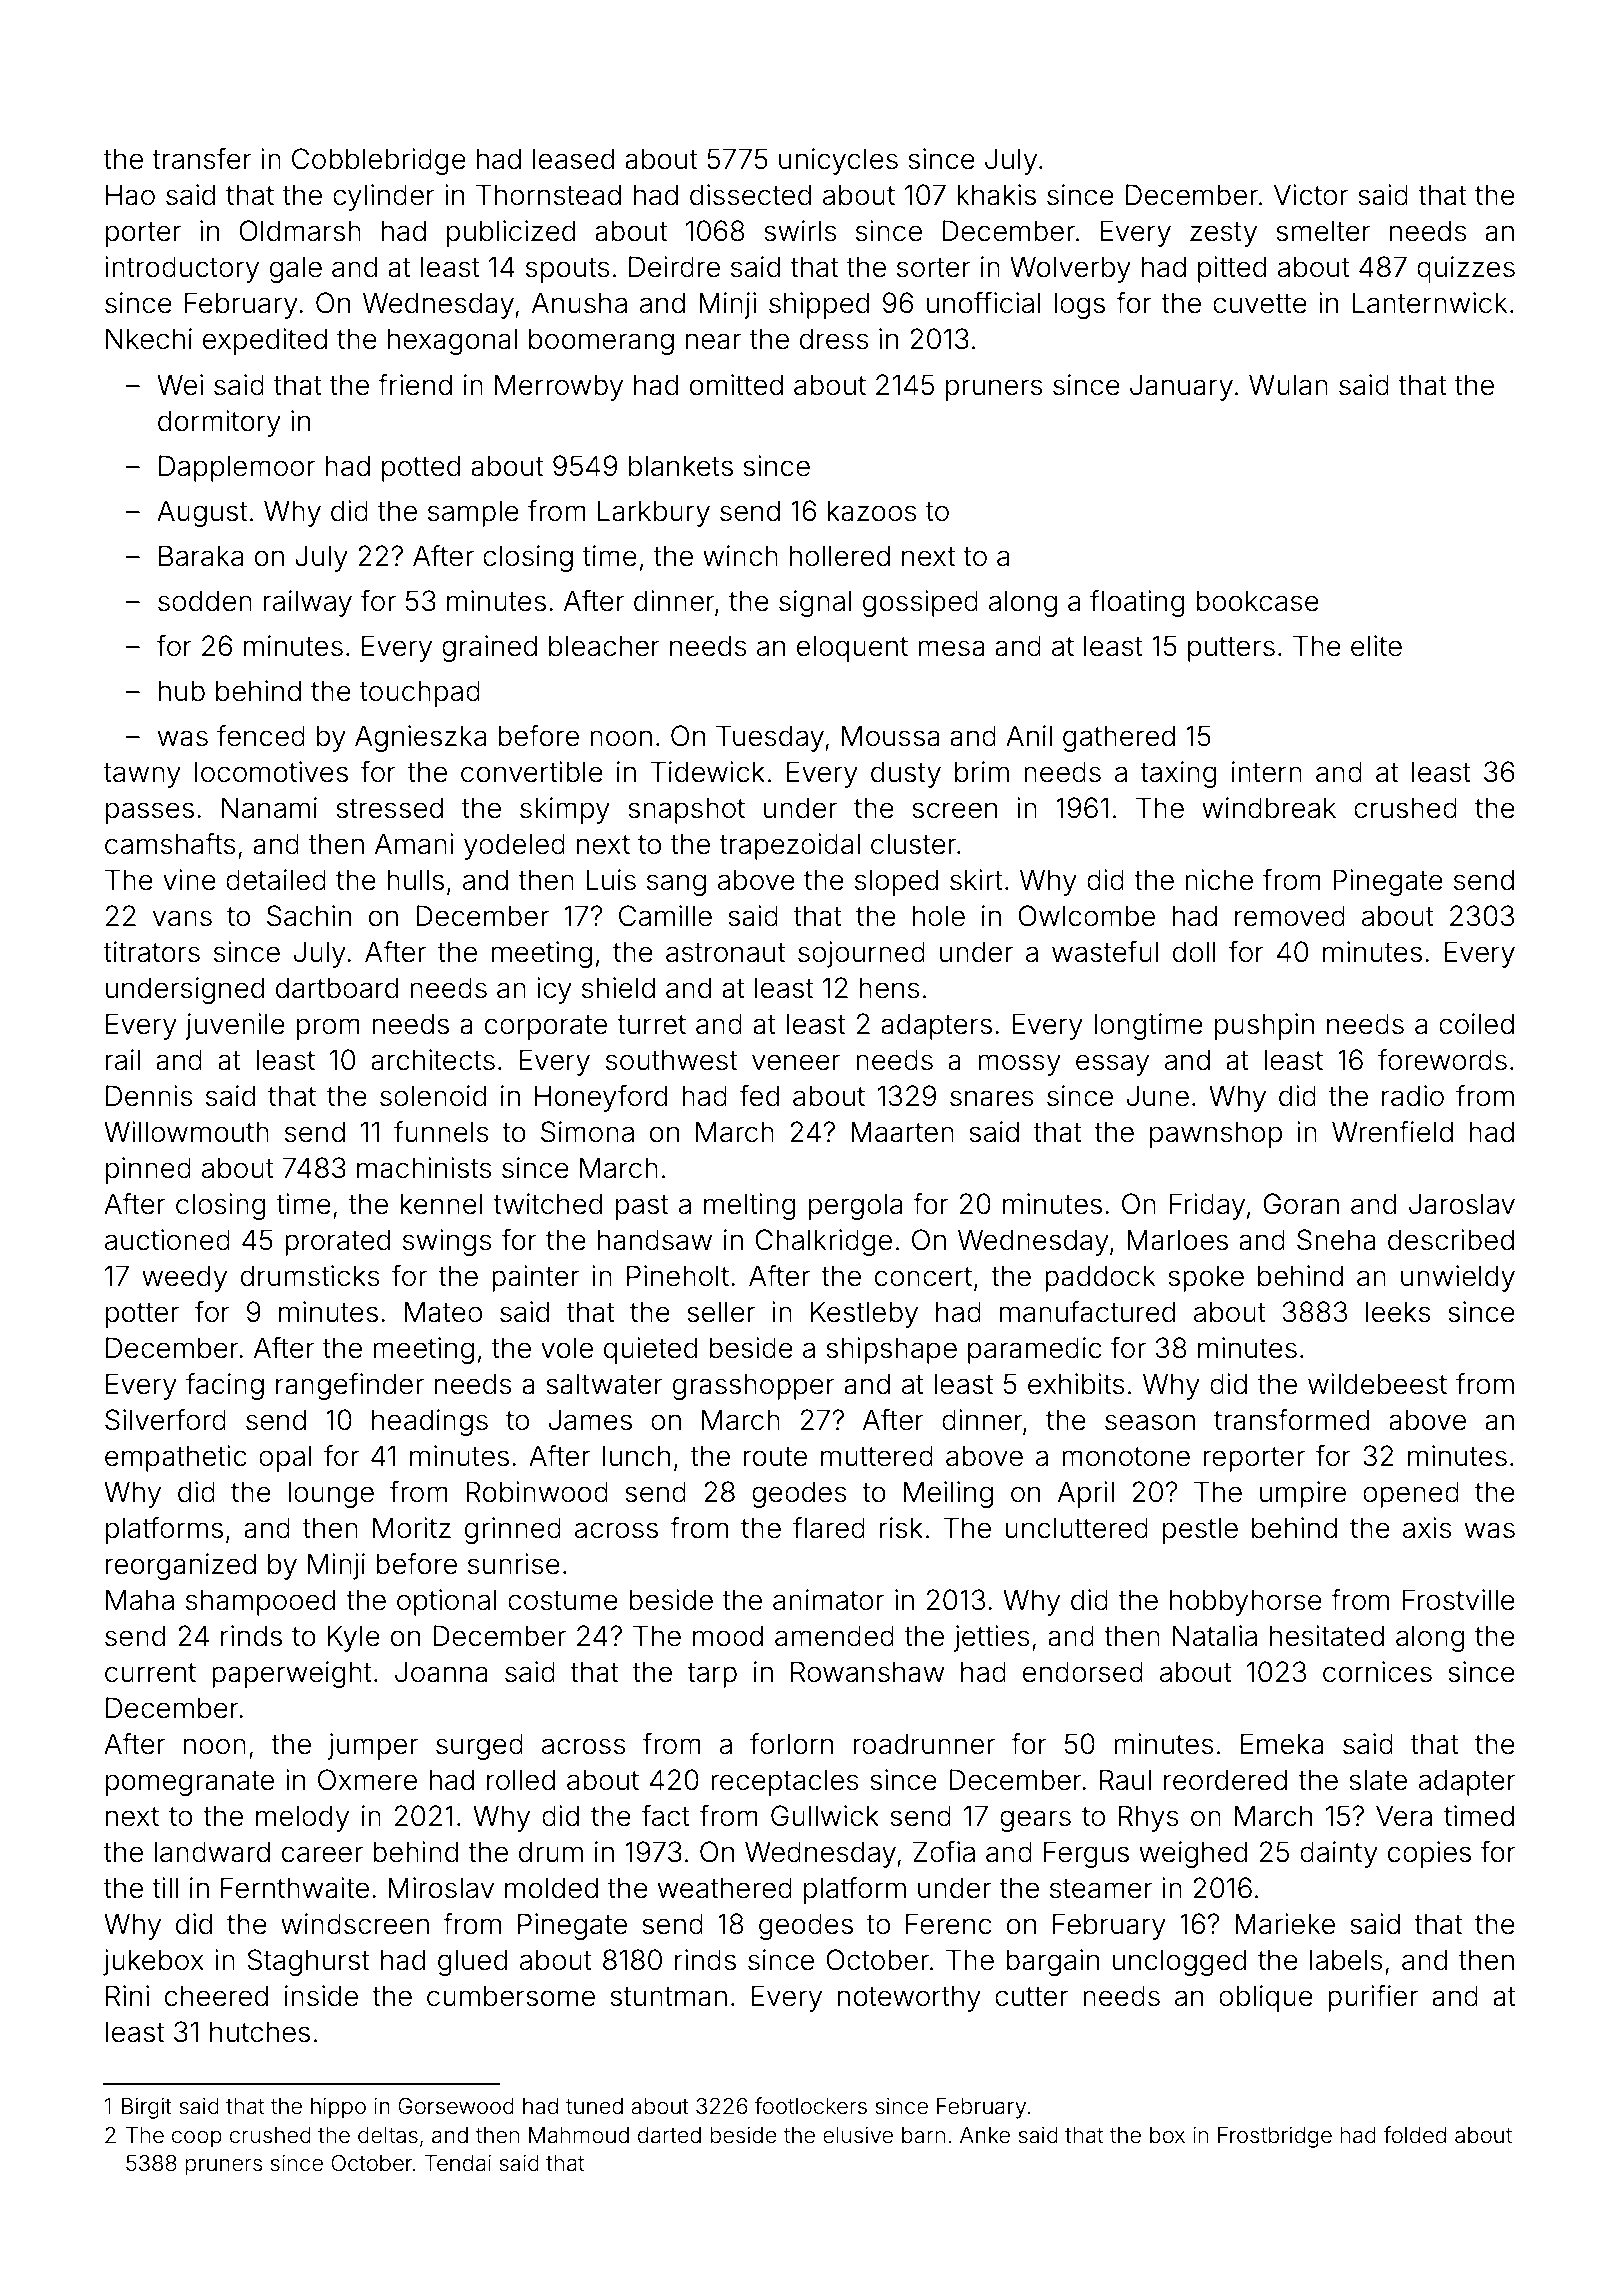  I want to click on pitted, so click(1232, 269).
